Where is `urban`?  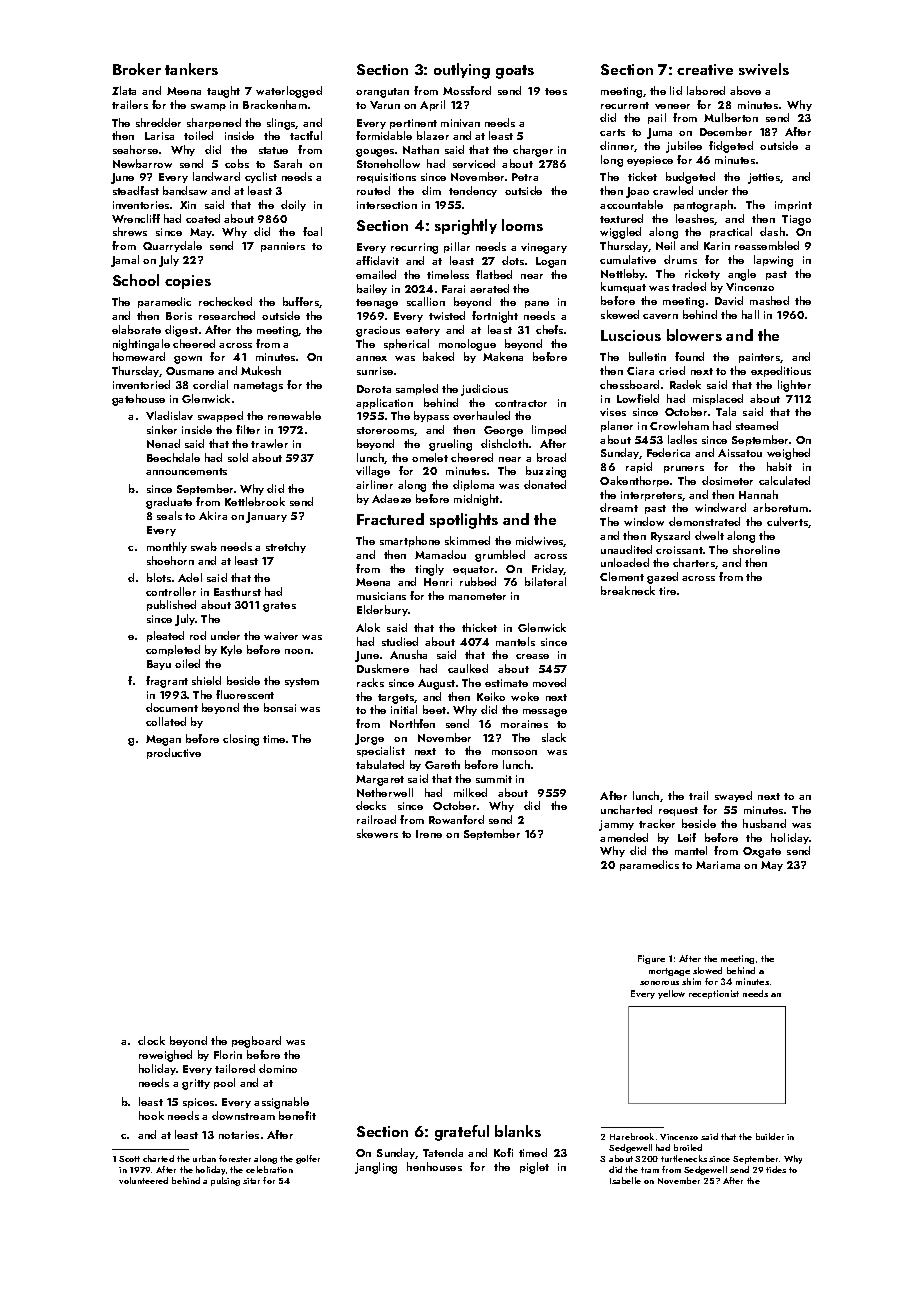
urban is located at coordinates (204, 1158).
